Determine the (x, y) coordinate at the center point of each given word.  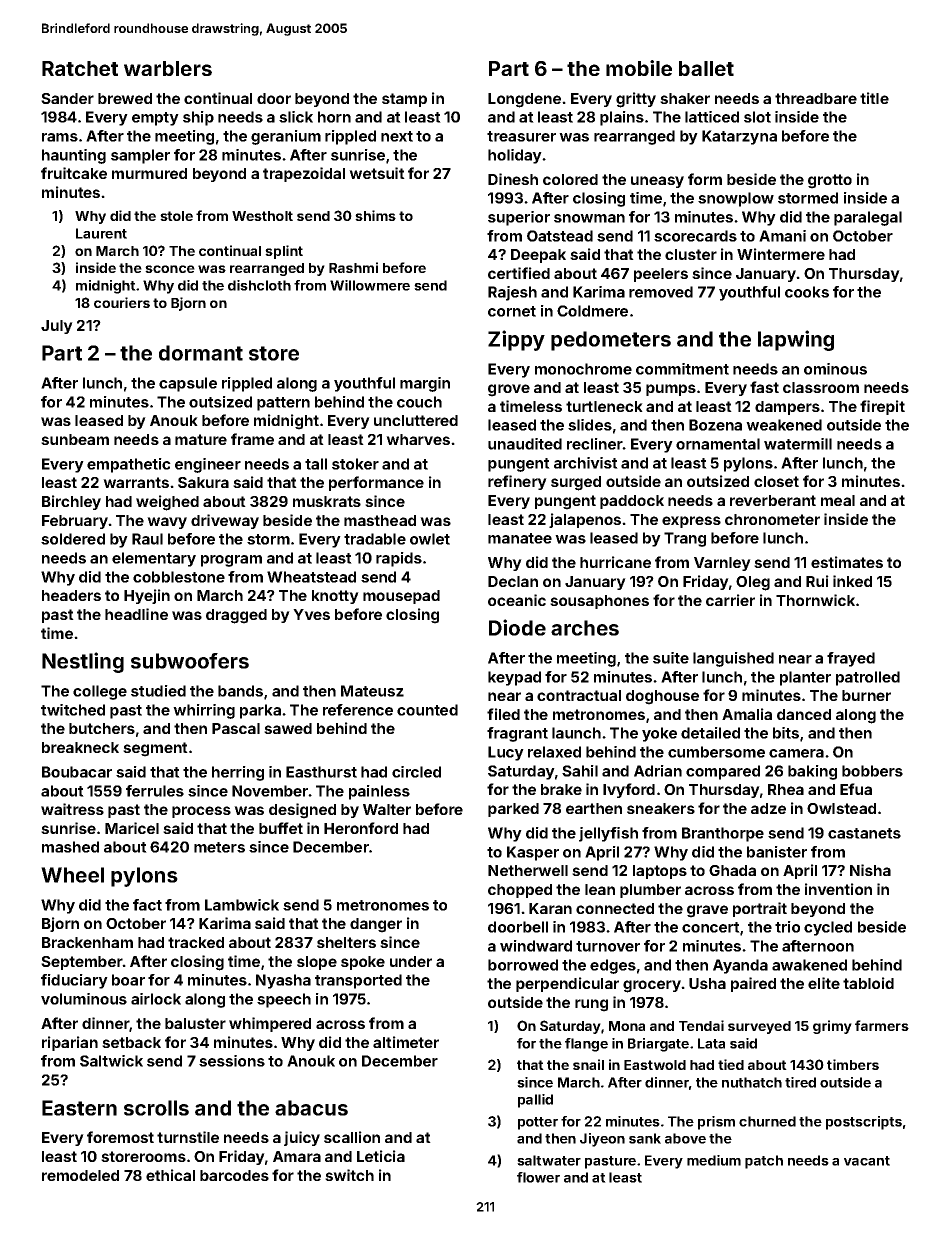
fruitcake (74, 173)
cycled (828, 928)
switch (349, 1175)
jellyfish (608, 834)
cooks (807, 292)
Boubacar (77, 772)
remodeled (80, 1175)
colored (570, 179)
